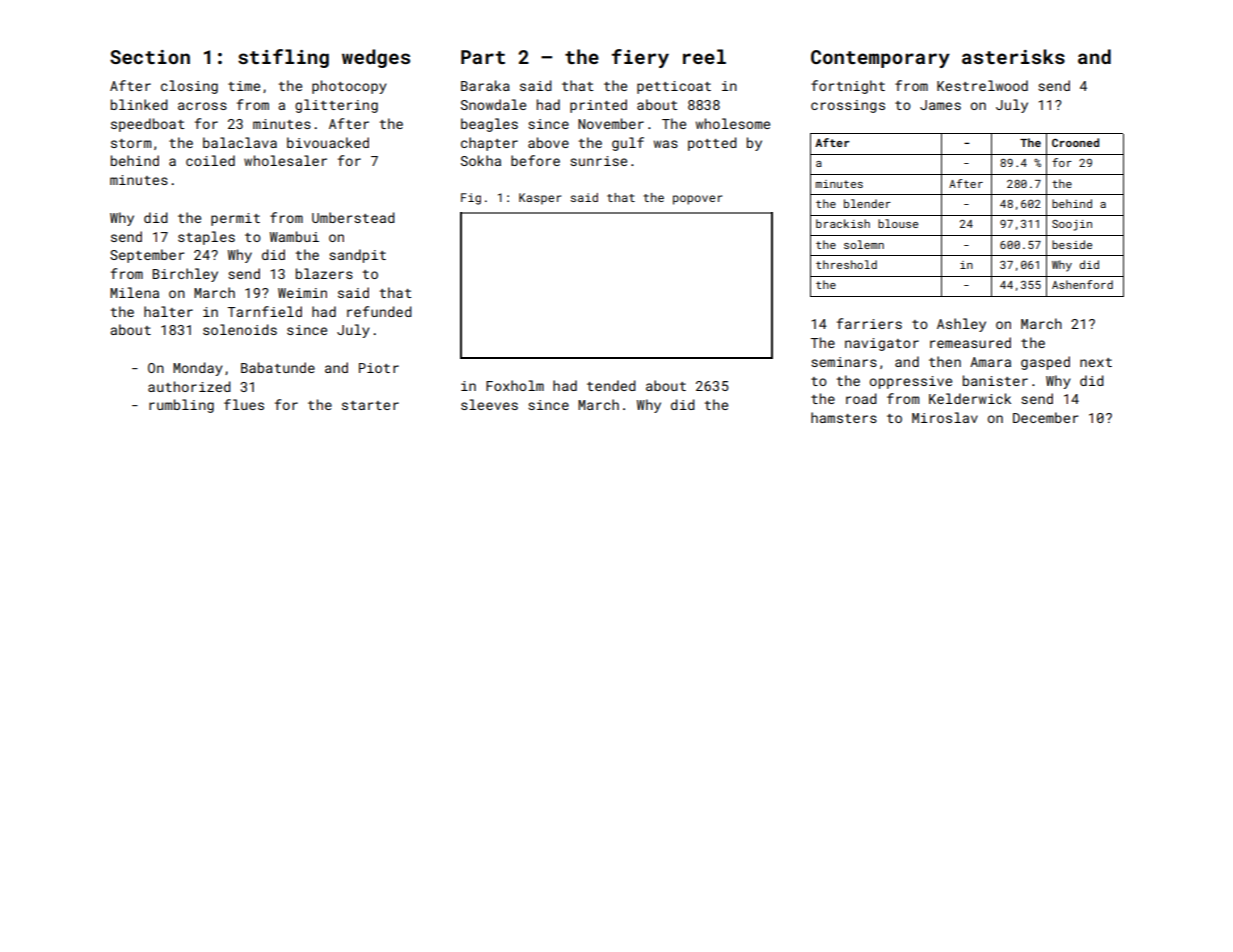  Describe the element at coordinates (379, 311) in the page. I see `refunded` at that location.
